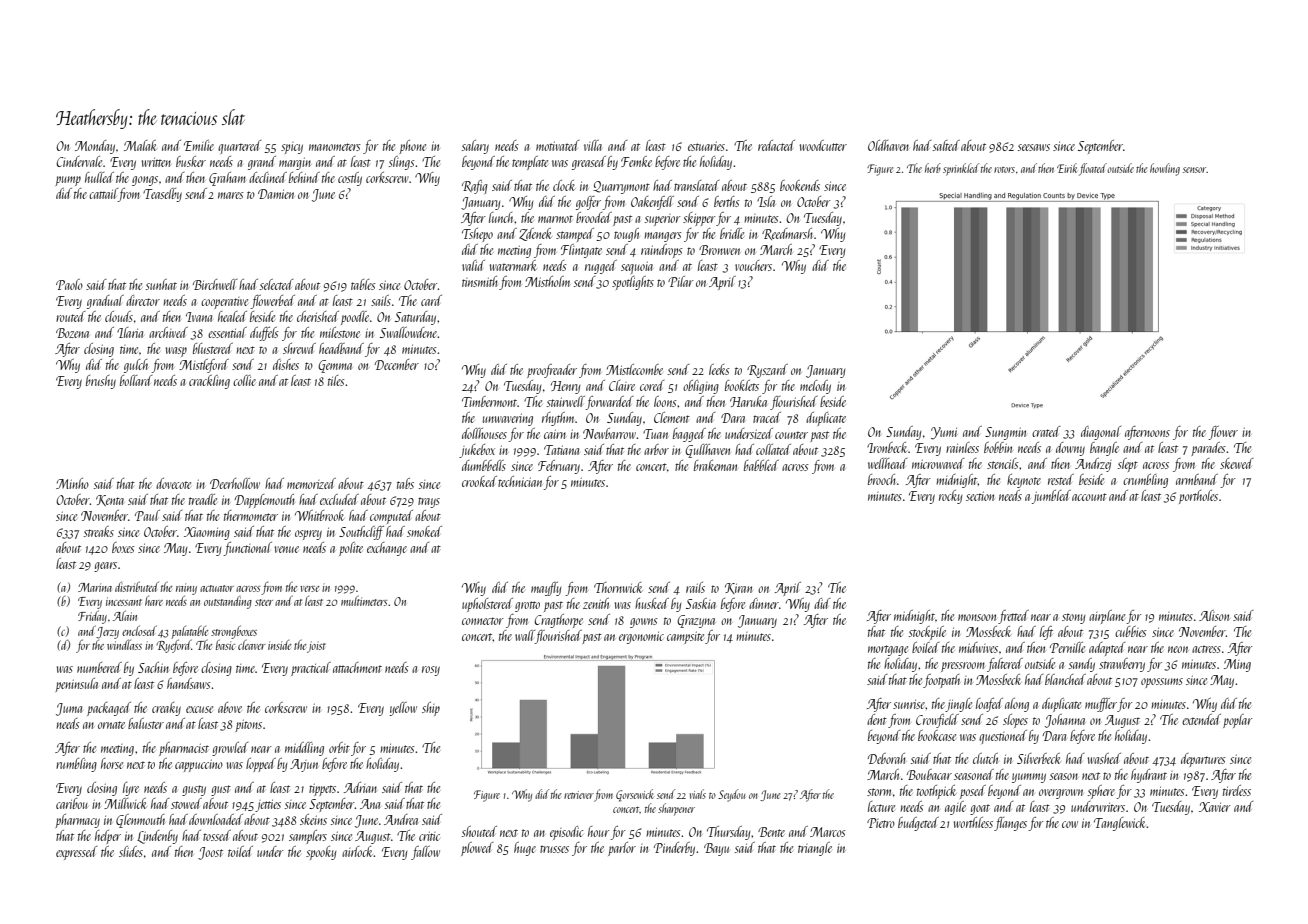 The width and height of the document is (1308, 924). What do you see at coordinates (124, 644) in the document?
I see `windlass` at bounding box center [124, 644].
